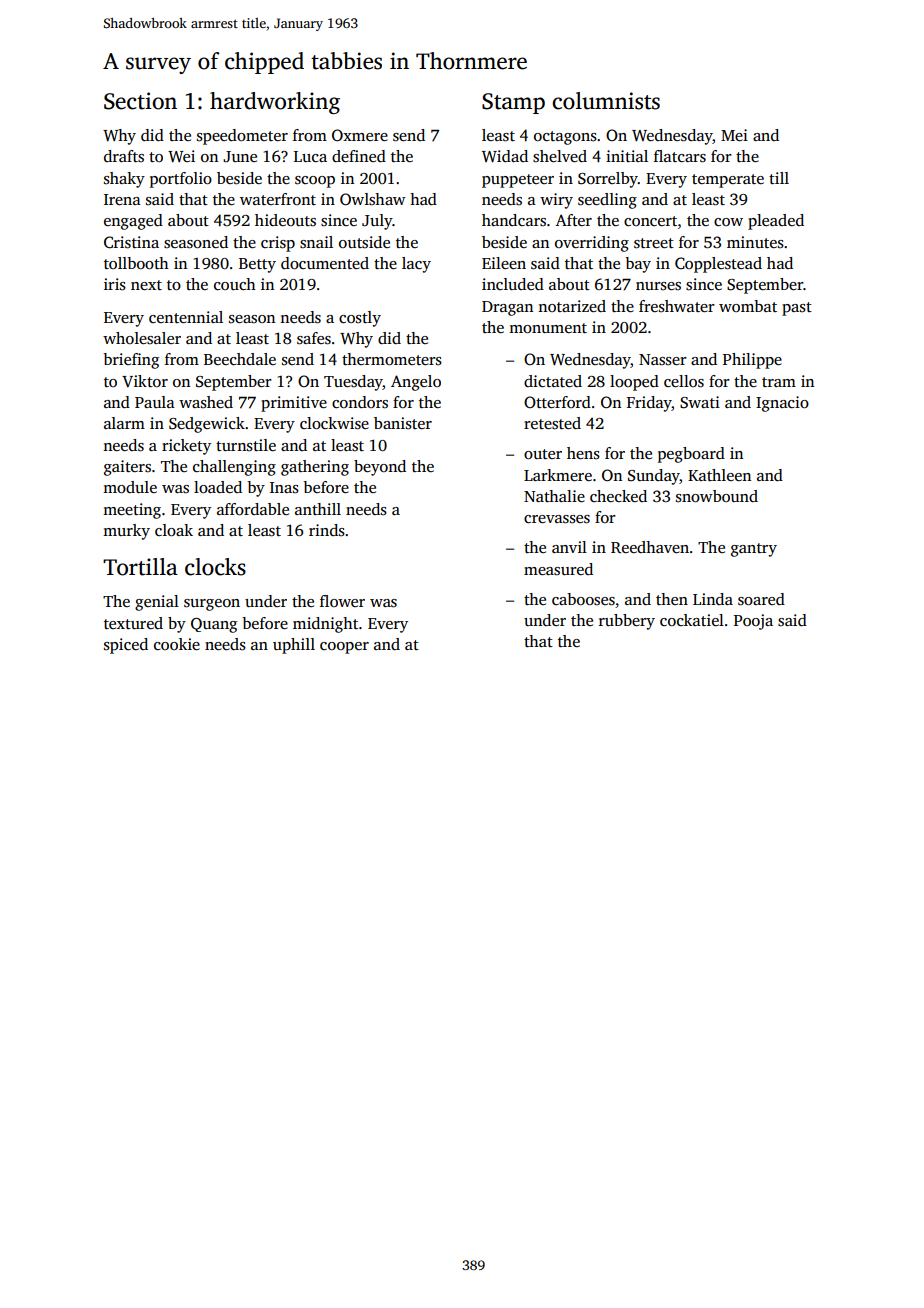  Describe the element at coordinates (142, 338) in the page. I see `wholesaler` at that location.
